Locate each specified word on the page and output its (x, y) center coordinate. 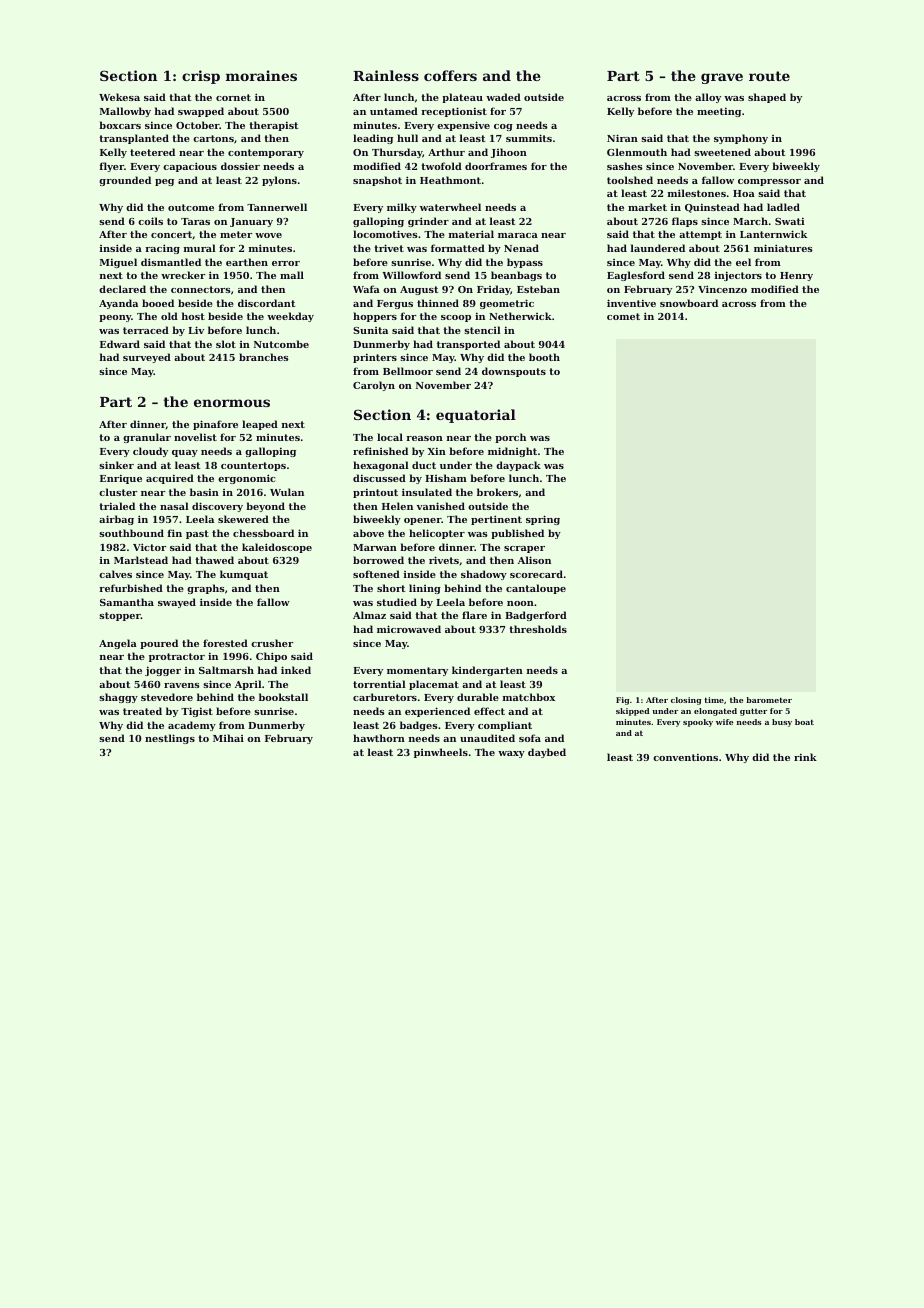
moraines (261, 75)
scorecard (536, 574)
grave (722, 78)
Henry (796, 276)
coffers (450, 75)
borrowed (378, 560)
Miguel (118, 263)
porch (510, 438)
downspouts (514, 372)
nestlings (170, 739)
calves (115, 574)
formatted (458, 248)
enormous (232, 403)
